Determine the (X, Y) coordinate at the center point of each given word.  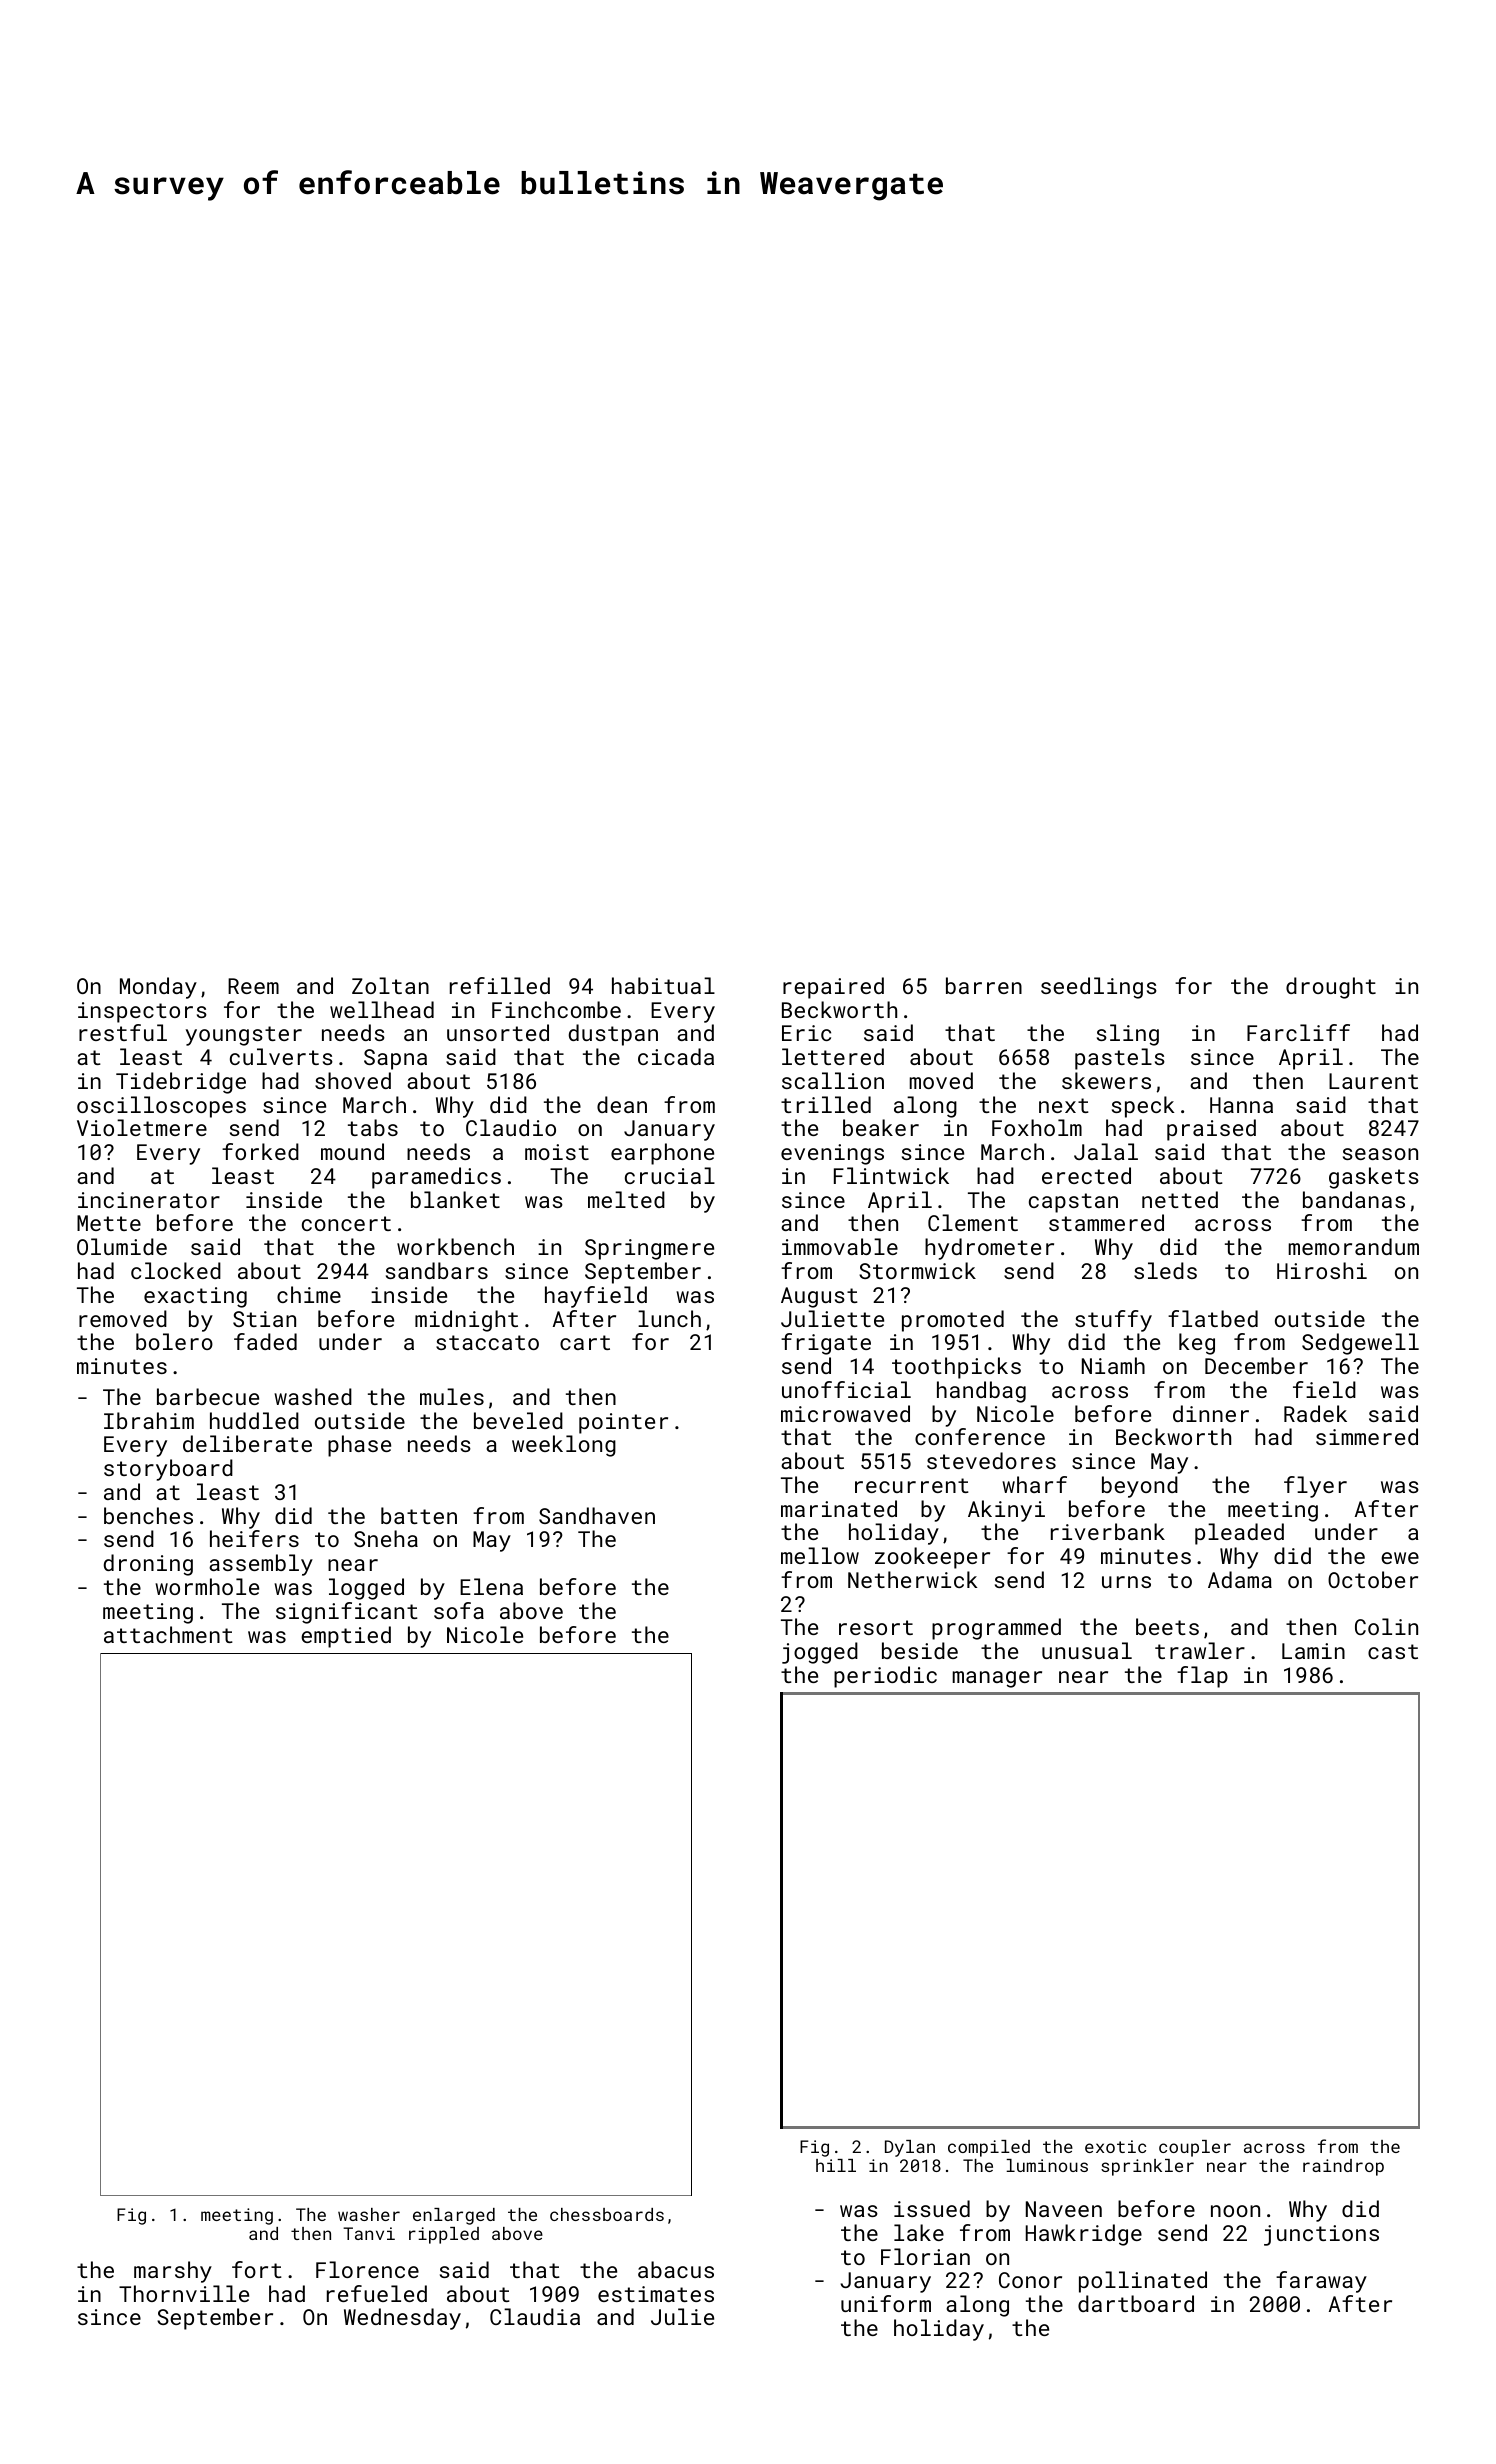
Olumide (122, 1246)
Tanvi (369, 2233)
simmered (1367, 1436)
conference (980, 1436)
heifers (254, 1538)
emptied (346, 1637)
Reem (253, 986)
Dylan (910, 2148)
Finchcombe (556, 1009)
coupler (1195, 2148)
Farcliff (1298, 1032)
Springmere (649, 1249)
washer (369, 2214)
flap (1202, 1677)
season (1380, 1154)
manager (997, 1679)
